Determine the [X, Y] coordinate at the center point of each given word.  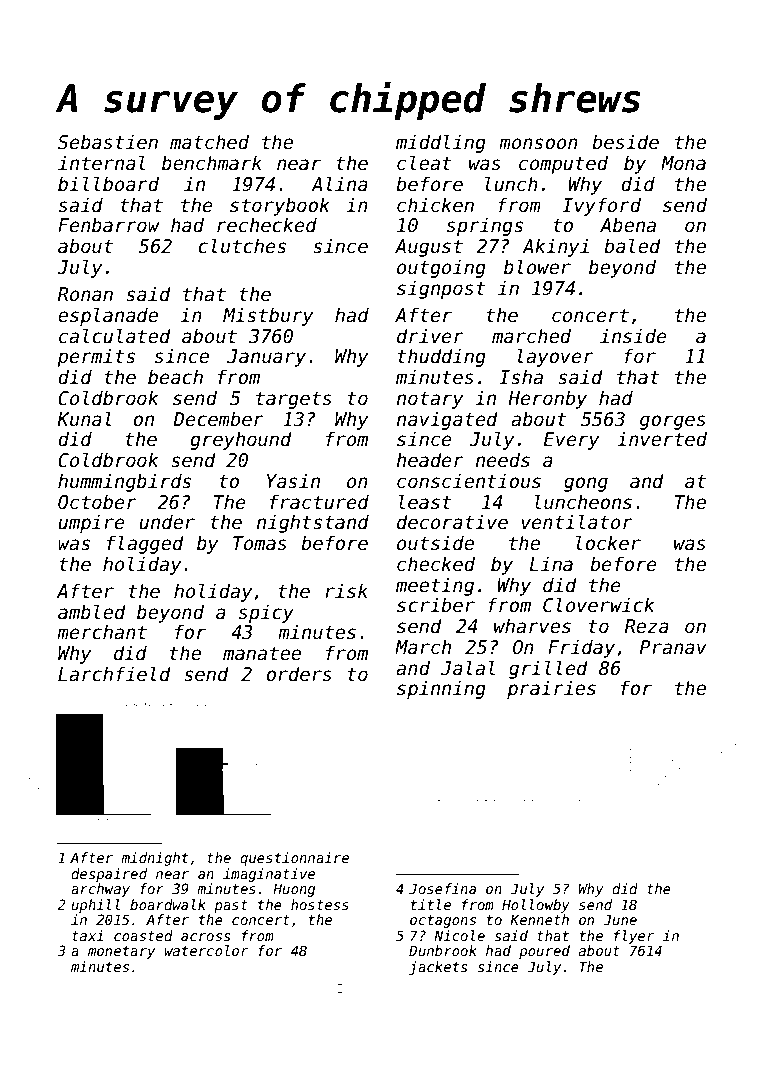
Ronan [85, 294]
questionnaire [294, 859]
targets [294, 400]
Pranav [673, 647]
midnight [154, 859]
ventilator [577, 522]
